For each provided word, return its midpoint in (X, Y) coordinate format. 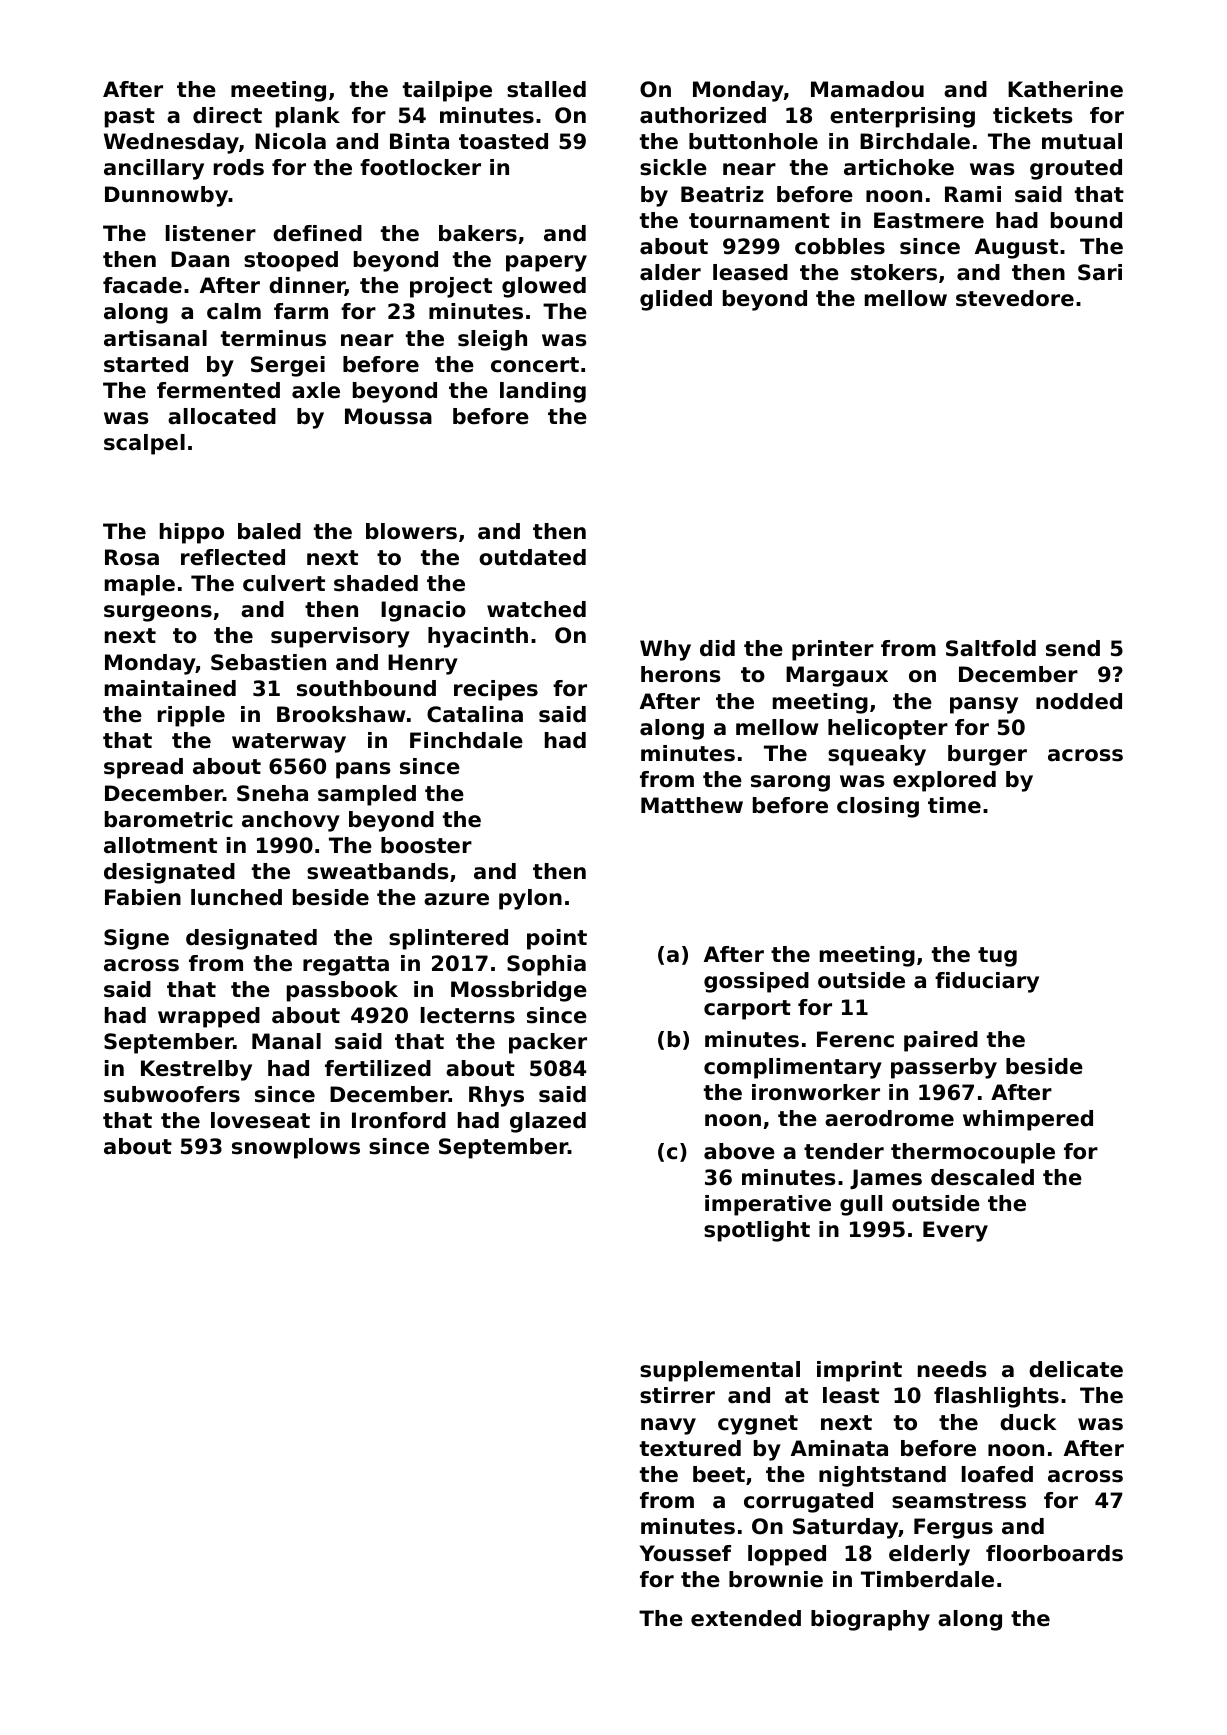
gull (861, 1205)
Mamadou (867, 89)
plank (308, 117)
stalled (546, 89)
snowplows (296, 1148)
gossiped (756, 982)
